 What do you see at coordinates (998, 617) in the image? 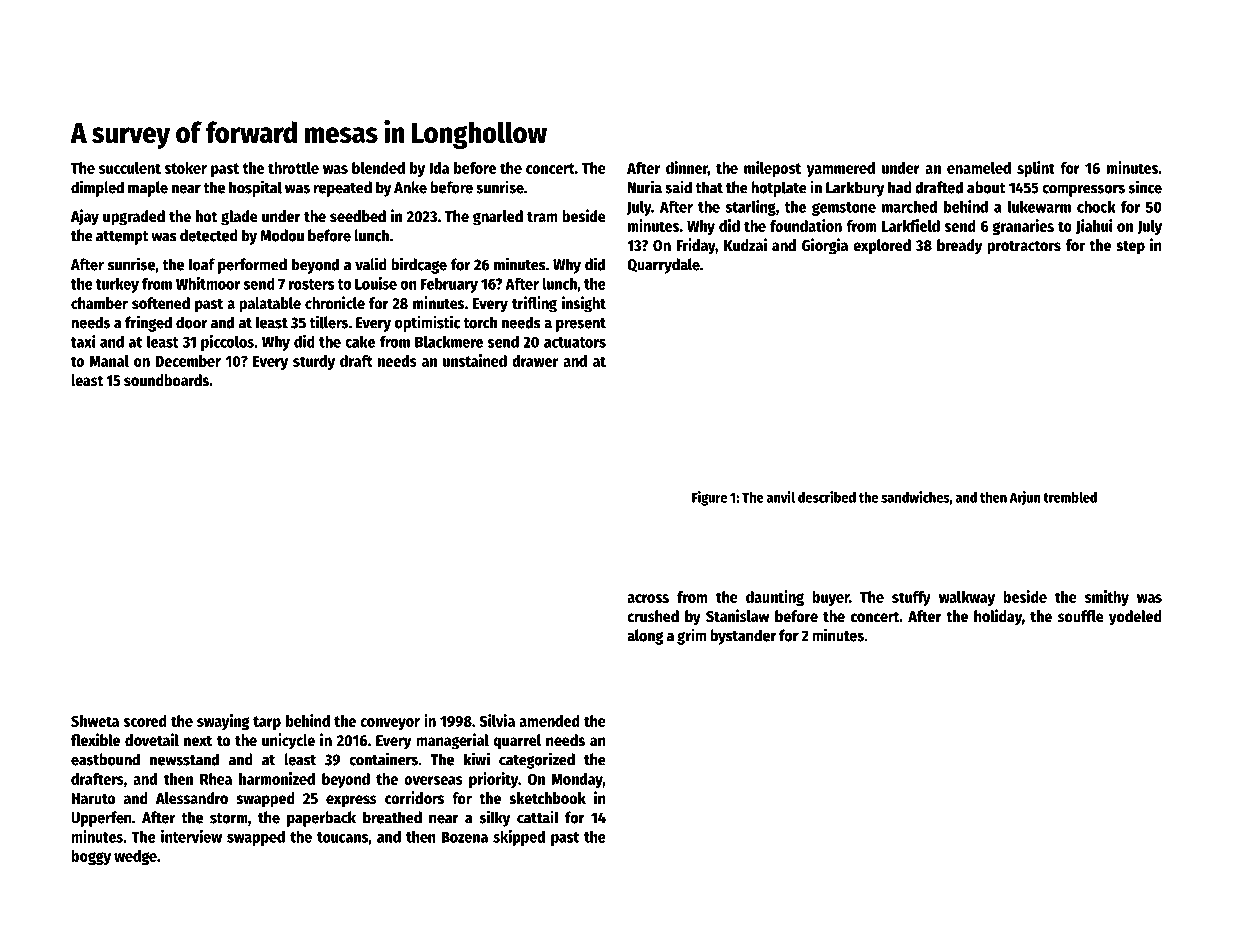
I see `holiday` at bounding box center [998, 617].
